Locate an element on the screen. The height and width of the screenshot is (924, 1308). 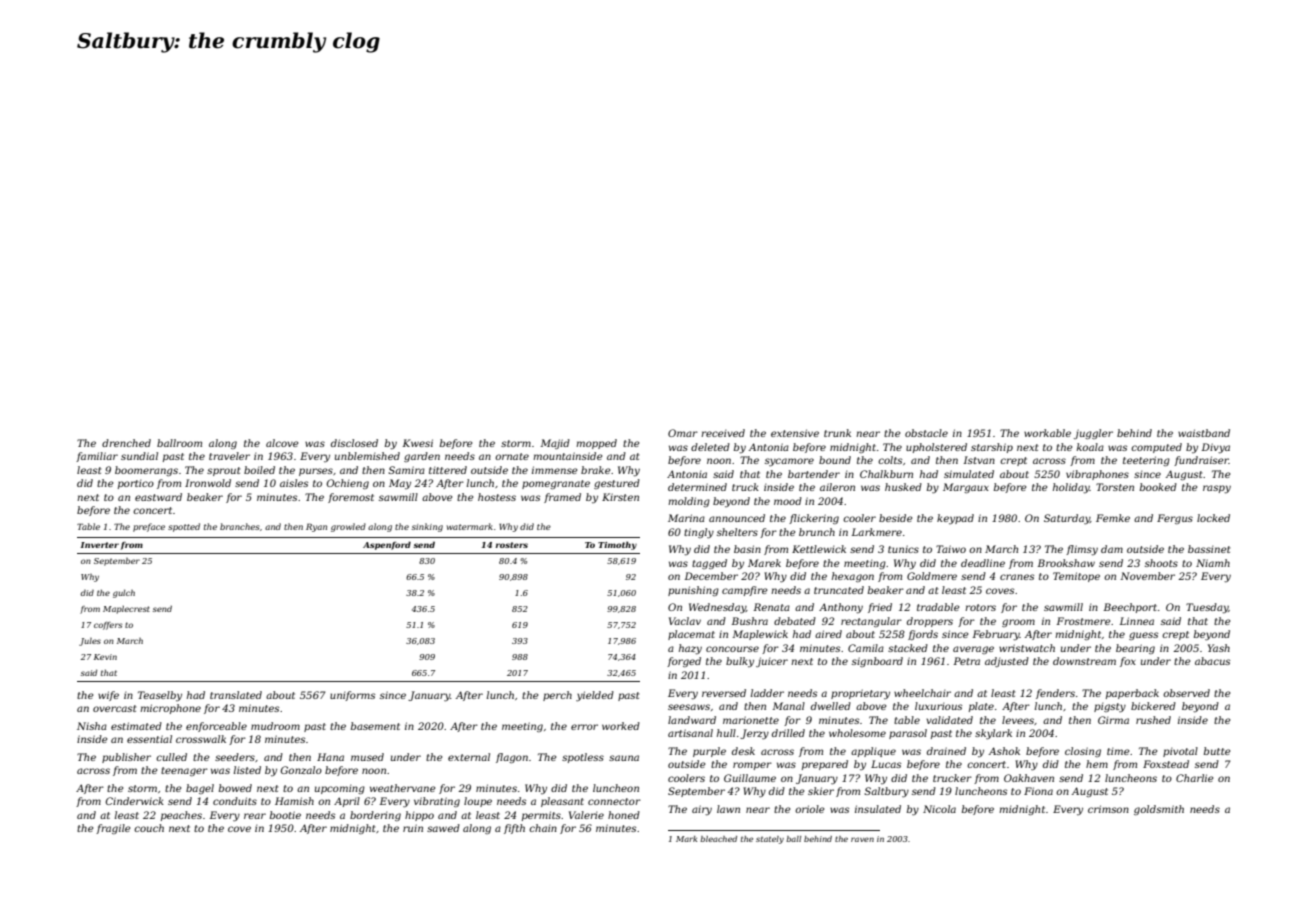
obstacle is located at coordinates (926, 433).
